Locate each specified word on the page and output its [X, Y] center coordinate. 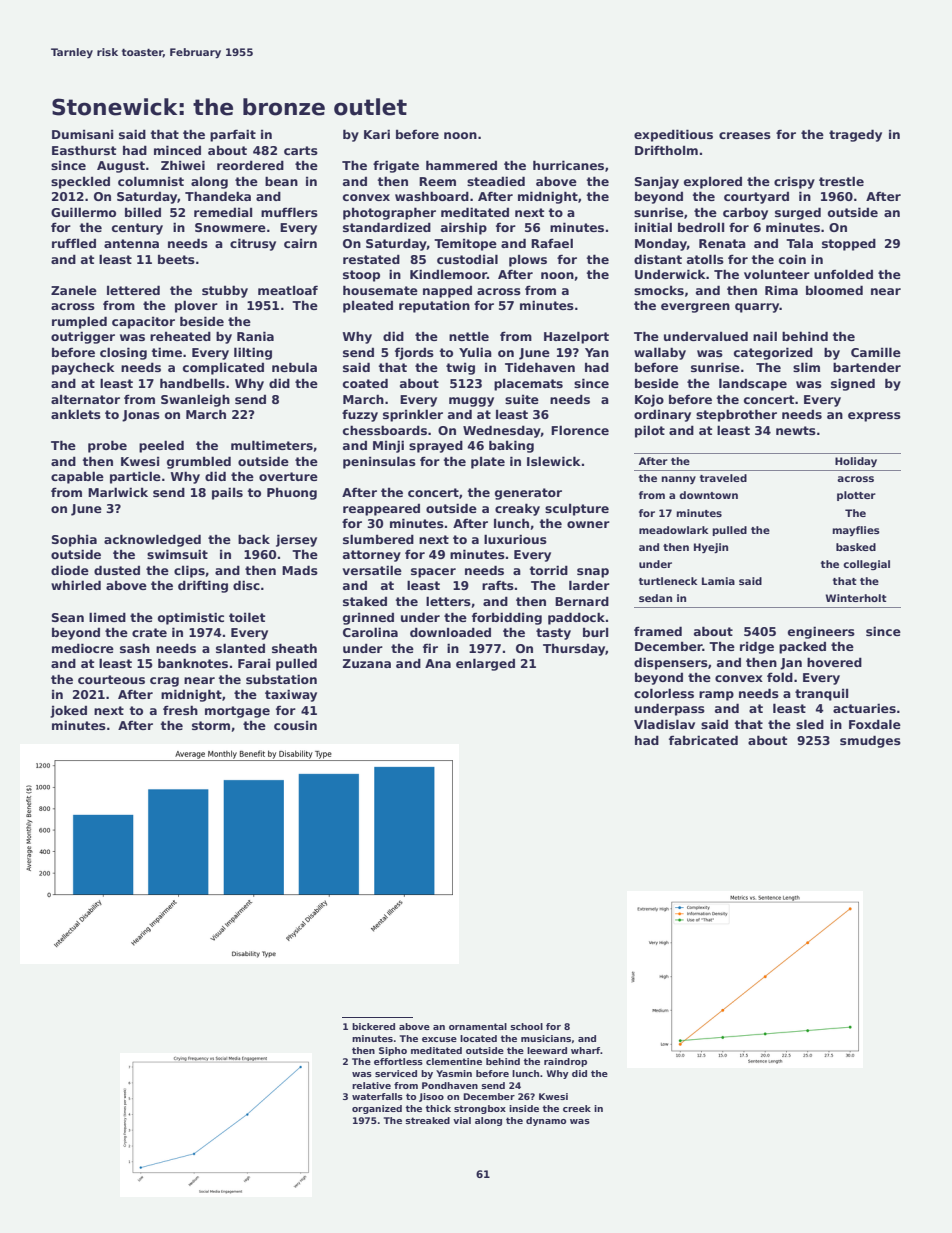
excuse [439, 1039]
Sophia [74, 540]
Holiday [856, 462]
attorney [372, 556]
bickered [373, 1026]
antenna [131, 243]
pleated [368, 306]
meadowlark [674, 530]
